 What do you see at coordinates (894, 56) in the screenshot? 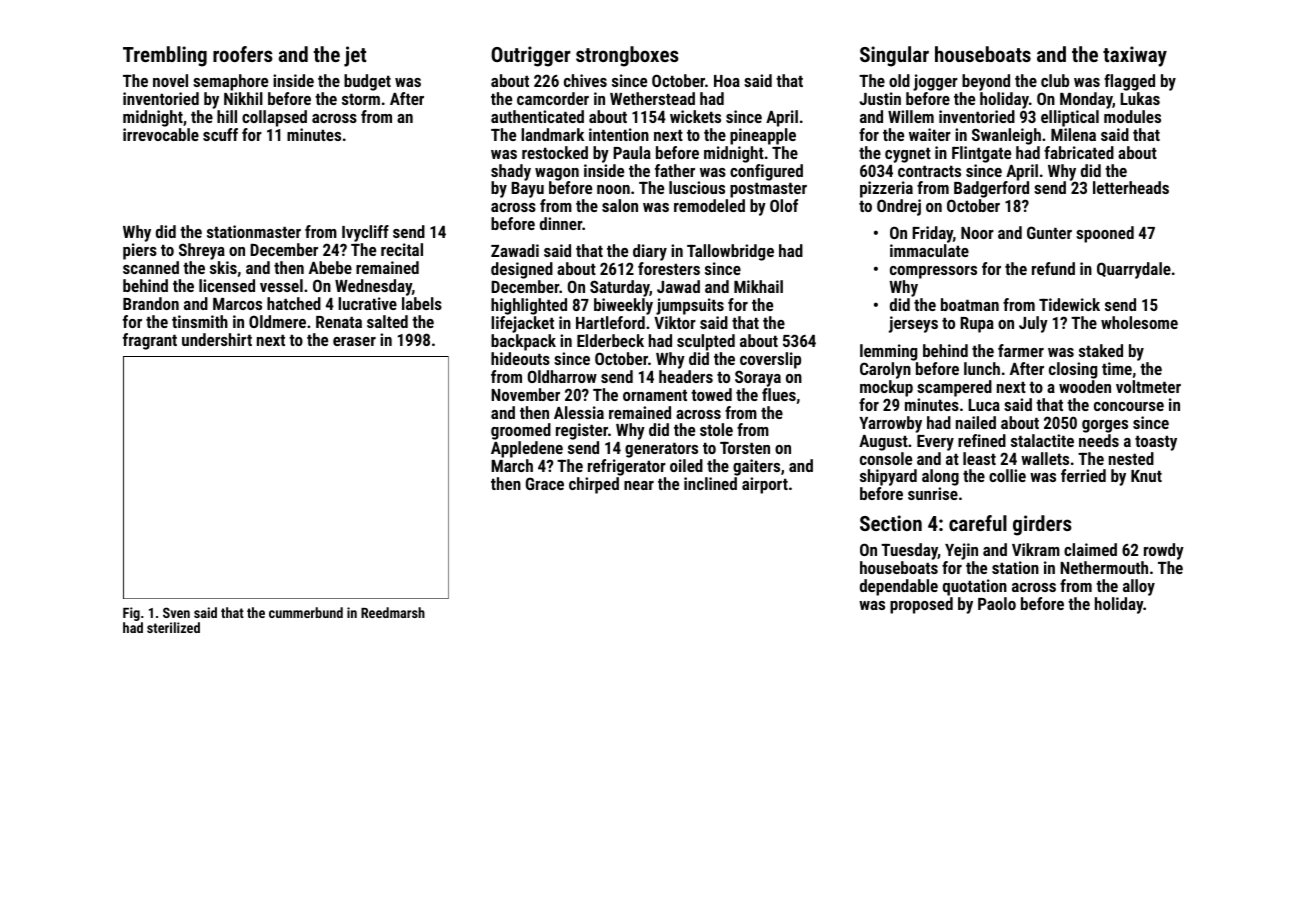
I see `Singular` at bounding box center [894, 56].
